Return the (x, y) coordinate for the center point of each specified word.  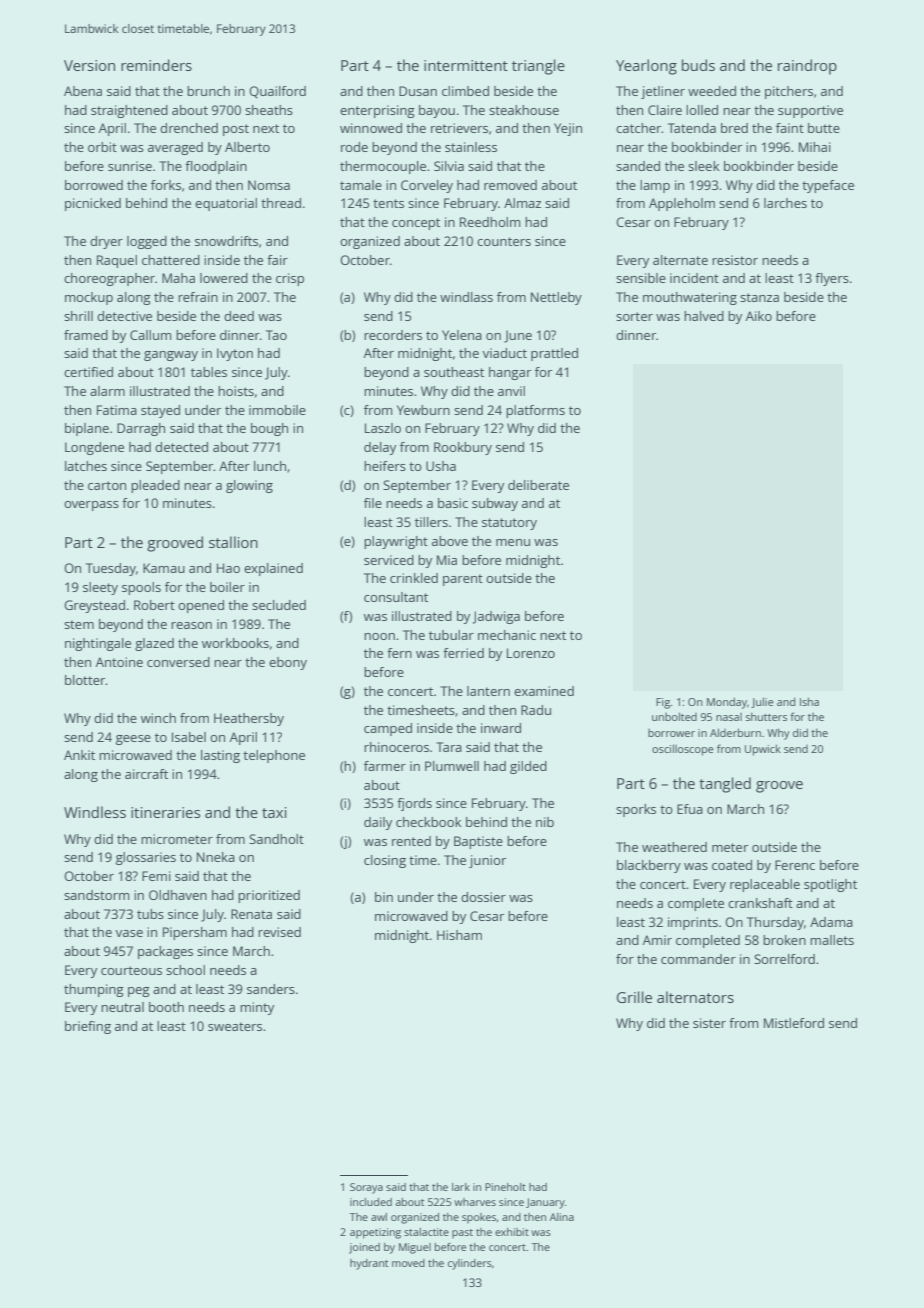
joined (364, 1248)
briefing (88, 1027)
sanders (271, 989)
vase (129, 933)
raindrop (807, 67)
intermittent (466, 65)
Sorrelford (784, 959)
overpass (91, 506)
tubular (451, 635)
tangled (725, 785)
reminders (156, 65)
